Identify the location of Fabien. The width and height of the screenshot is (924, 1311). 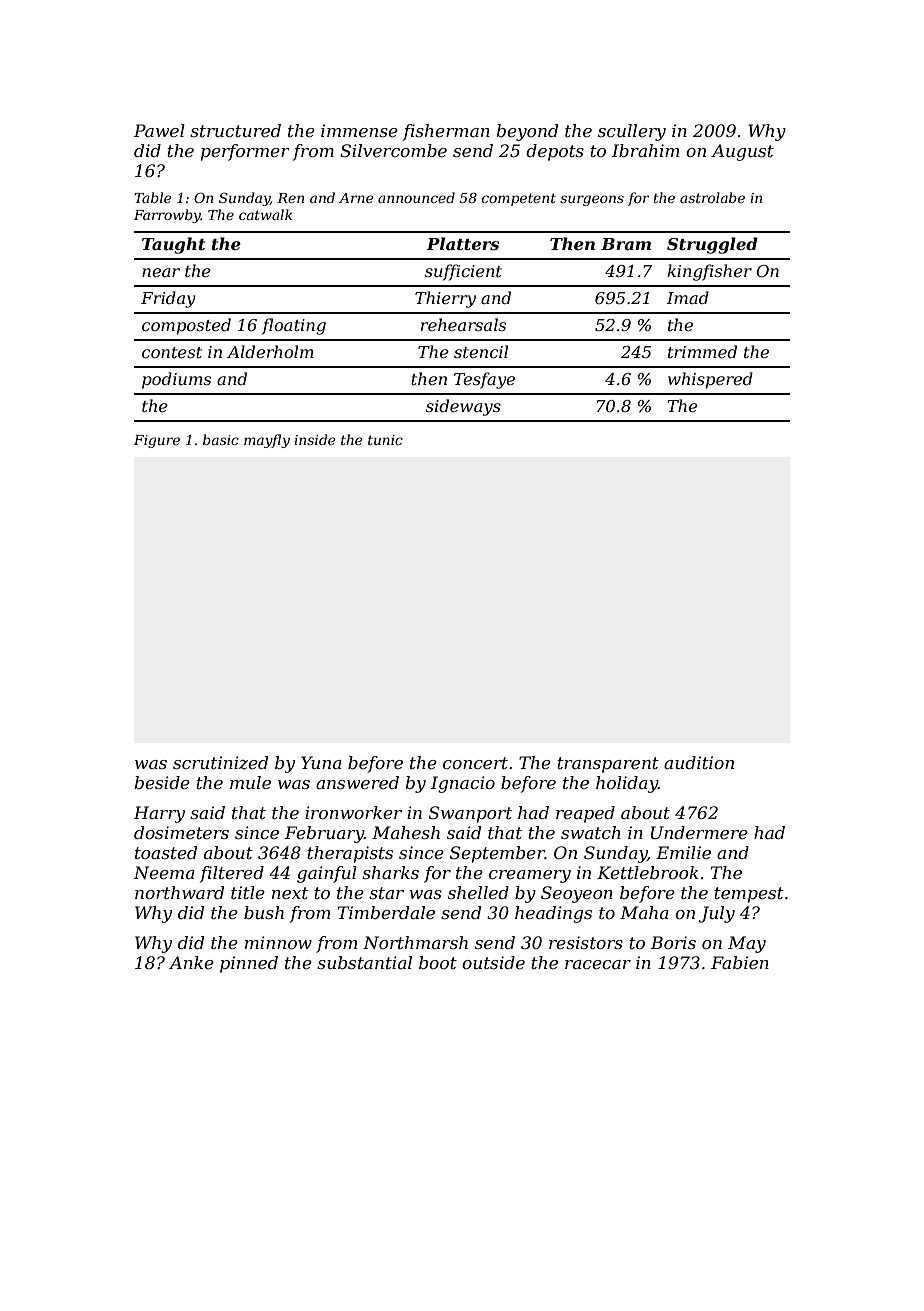
(740, 962).
